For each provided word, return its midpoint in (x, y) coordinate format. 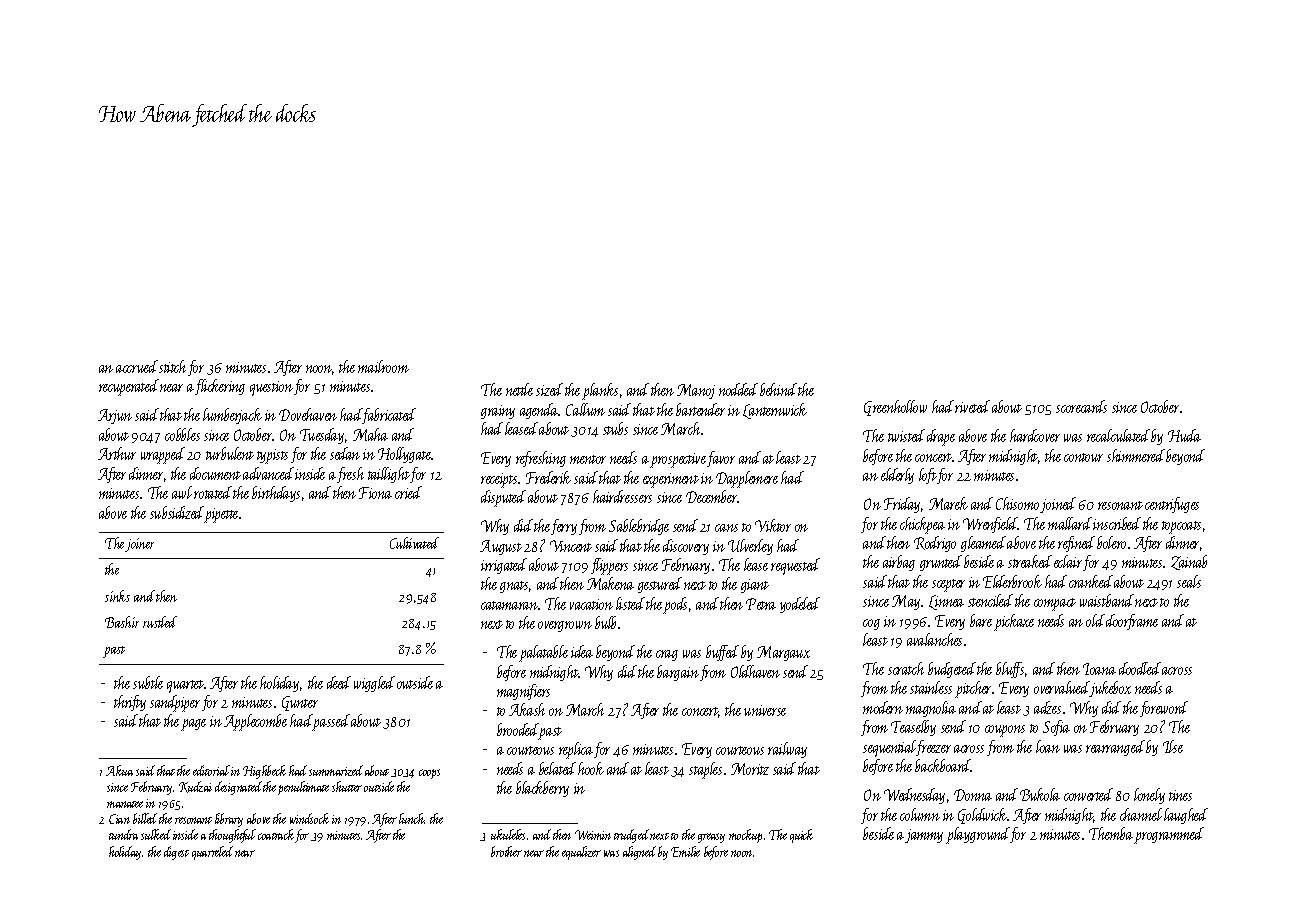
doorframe (1132, 622)
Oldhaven (755, 671)
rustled (160, 622)
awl (182, 492)
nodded (738, 389)
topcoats (1181, 527)
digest (176, 853)
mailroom (383, 366)
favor (721, 459)
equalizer (581, 853)
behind (778, 389)
